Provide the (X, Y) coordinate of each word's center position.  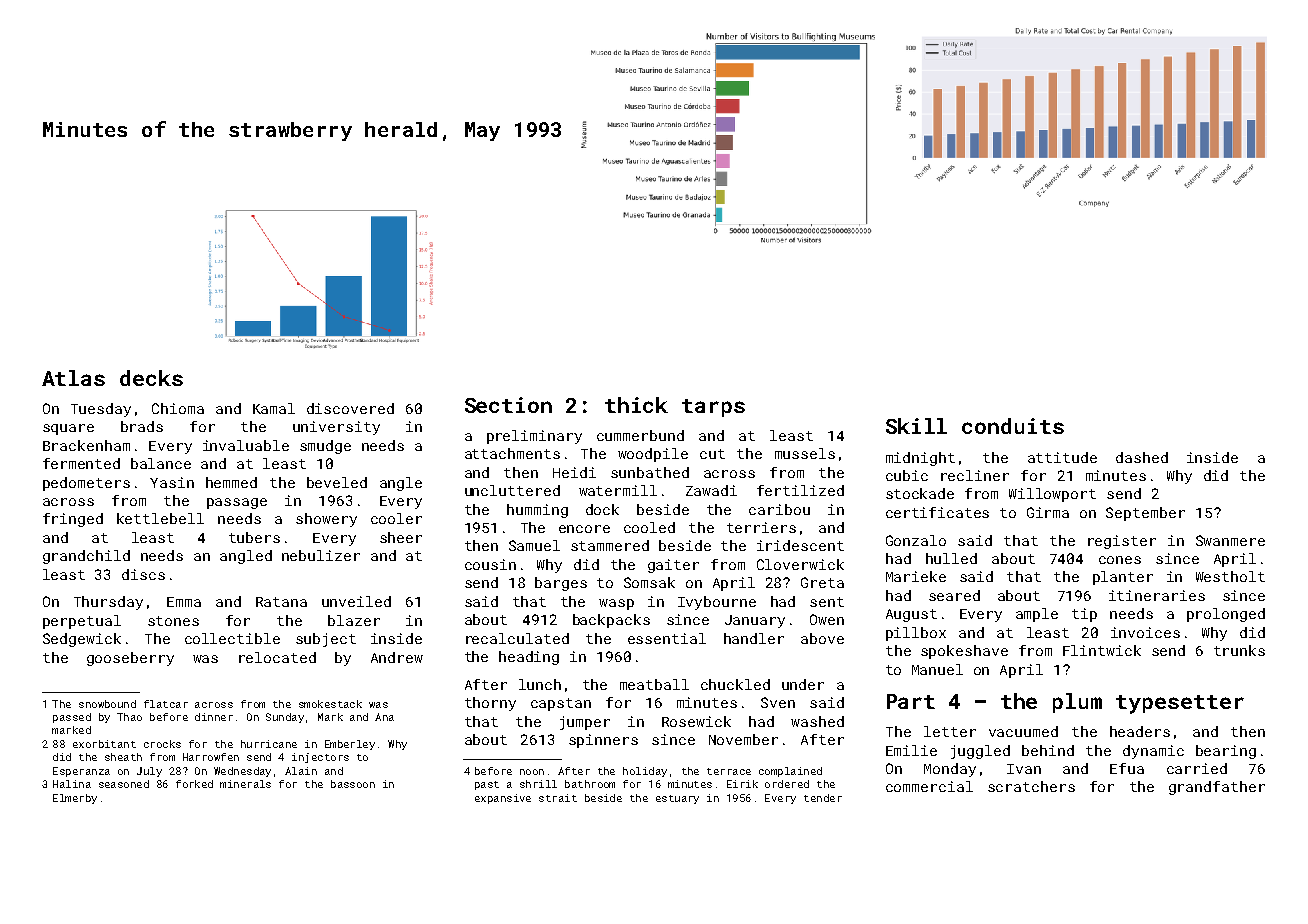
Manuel (937, 669)
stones (173, 621)
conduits (1013, 426)
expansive (503, 799)
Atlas (73, 378)
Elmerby (75, 799)
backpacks (611, 621)
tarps (713, 408)
